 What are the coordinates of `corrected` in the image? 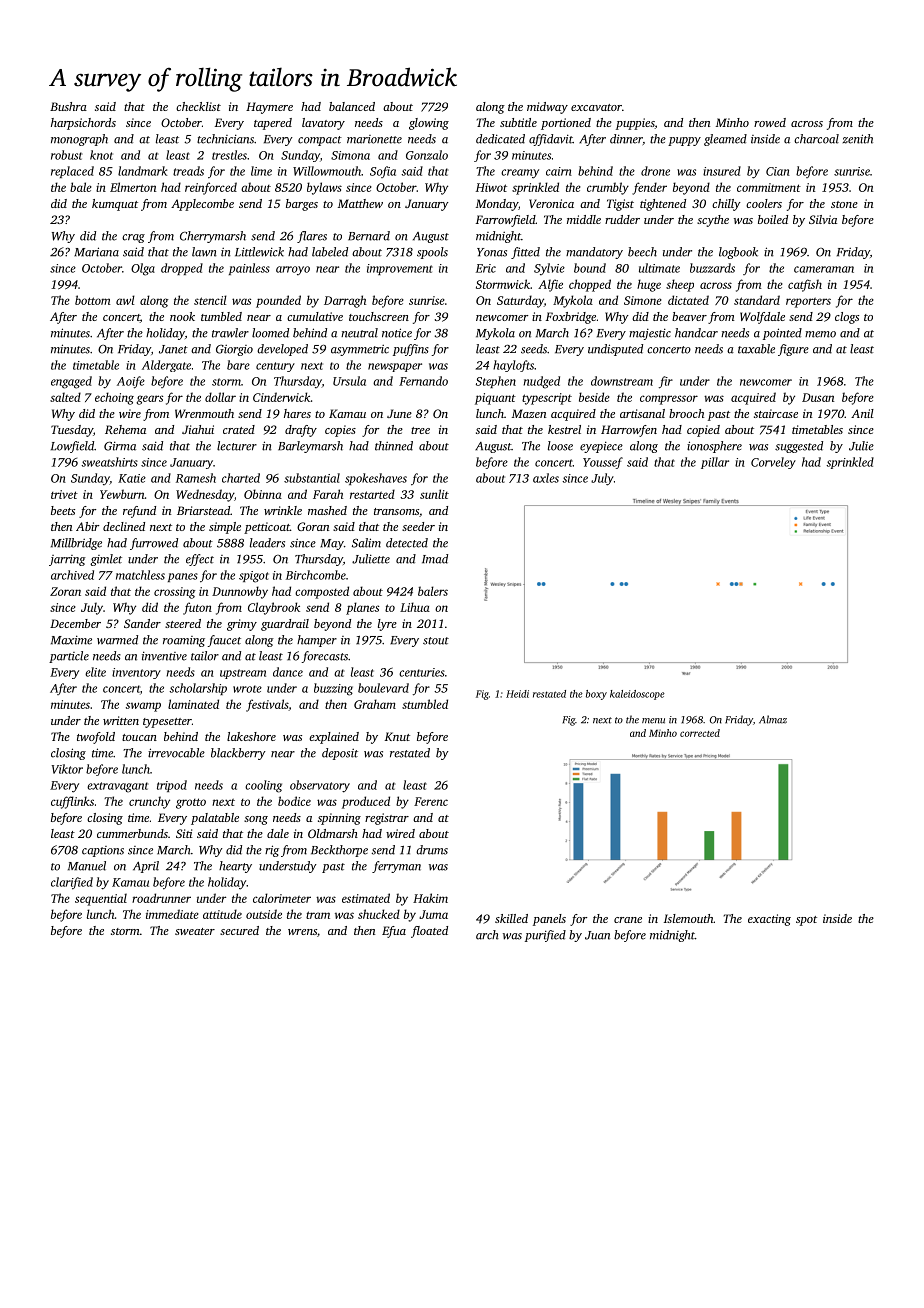 It's located at (700, 733).
